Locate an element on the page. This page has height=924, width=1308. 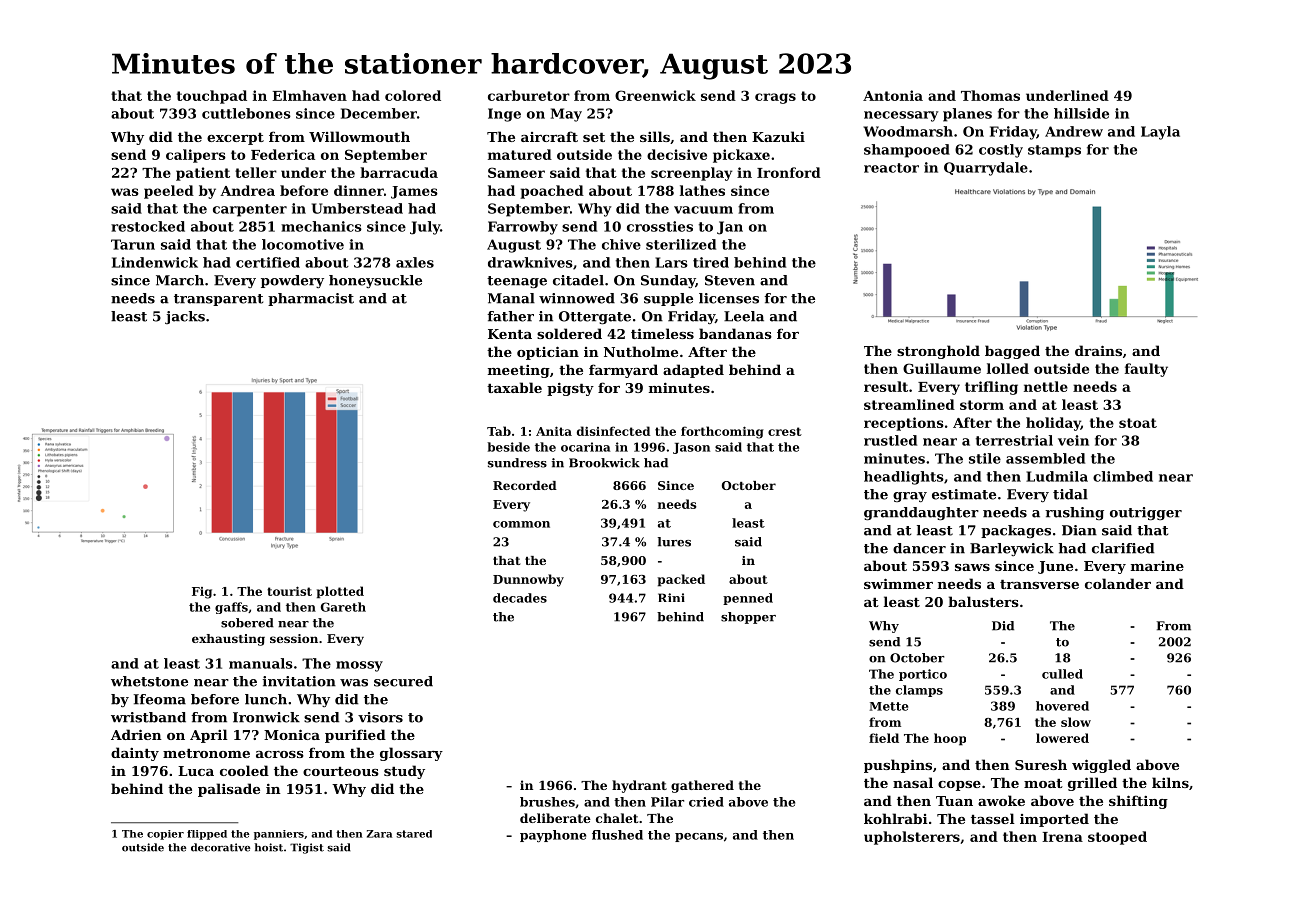
ocarina is located at coordinates (585, 447).
